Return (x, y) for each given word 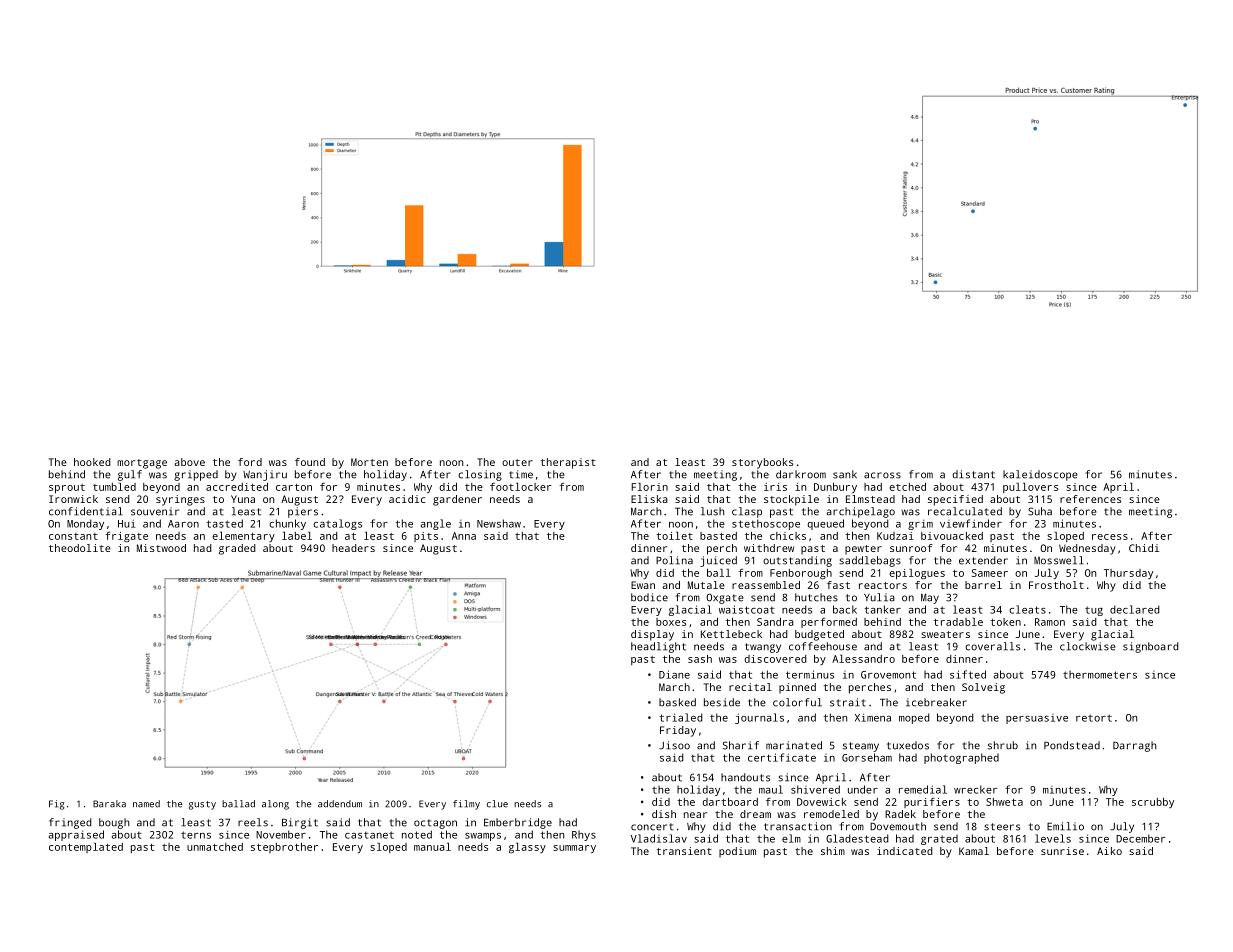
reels (253, 822)
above (189, 462)
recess (1110, 537)
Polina (674, 560)
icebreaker (936, 702)
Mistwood (161, 548)
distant (973, 474)
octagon (435, 824)
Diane (674, 674)
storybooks (762, 463)
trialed (681, 717)
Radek (900, 814)
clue (497, 804)
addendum (340, 804)
